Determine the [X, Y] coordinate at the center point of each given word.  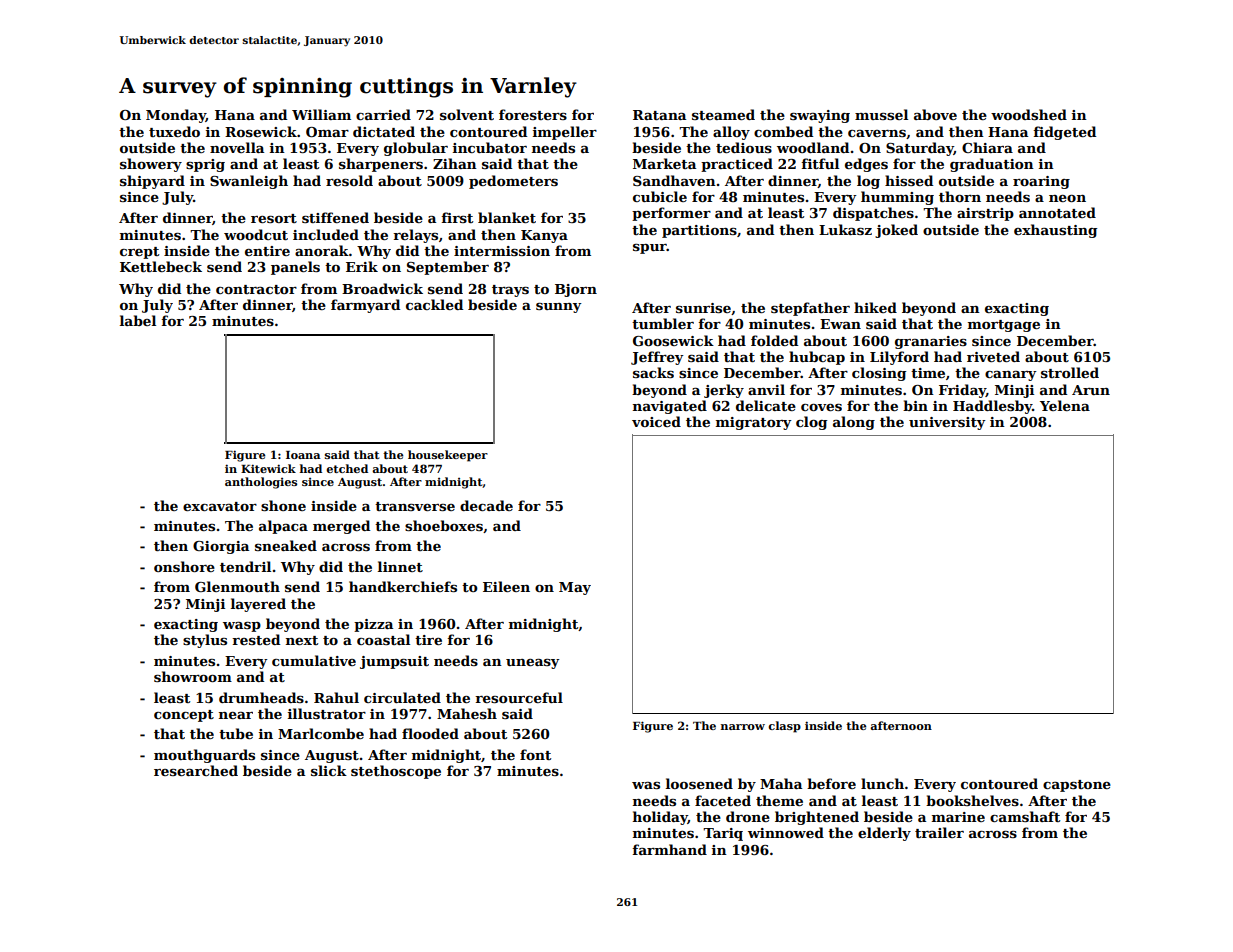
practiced [737, 165]
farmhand [669, 849]
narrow [743, 727]
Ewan [840, 324]
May [575, 588]
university [947, 423]
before [831, 783]
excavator [220, 506]
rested [256, 639]
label [138, 320]
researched [196, 770]
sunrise [703, 308]
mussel [881, 114]
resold [349, 180]
